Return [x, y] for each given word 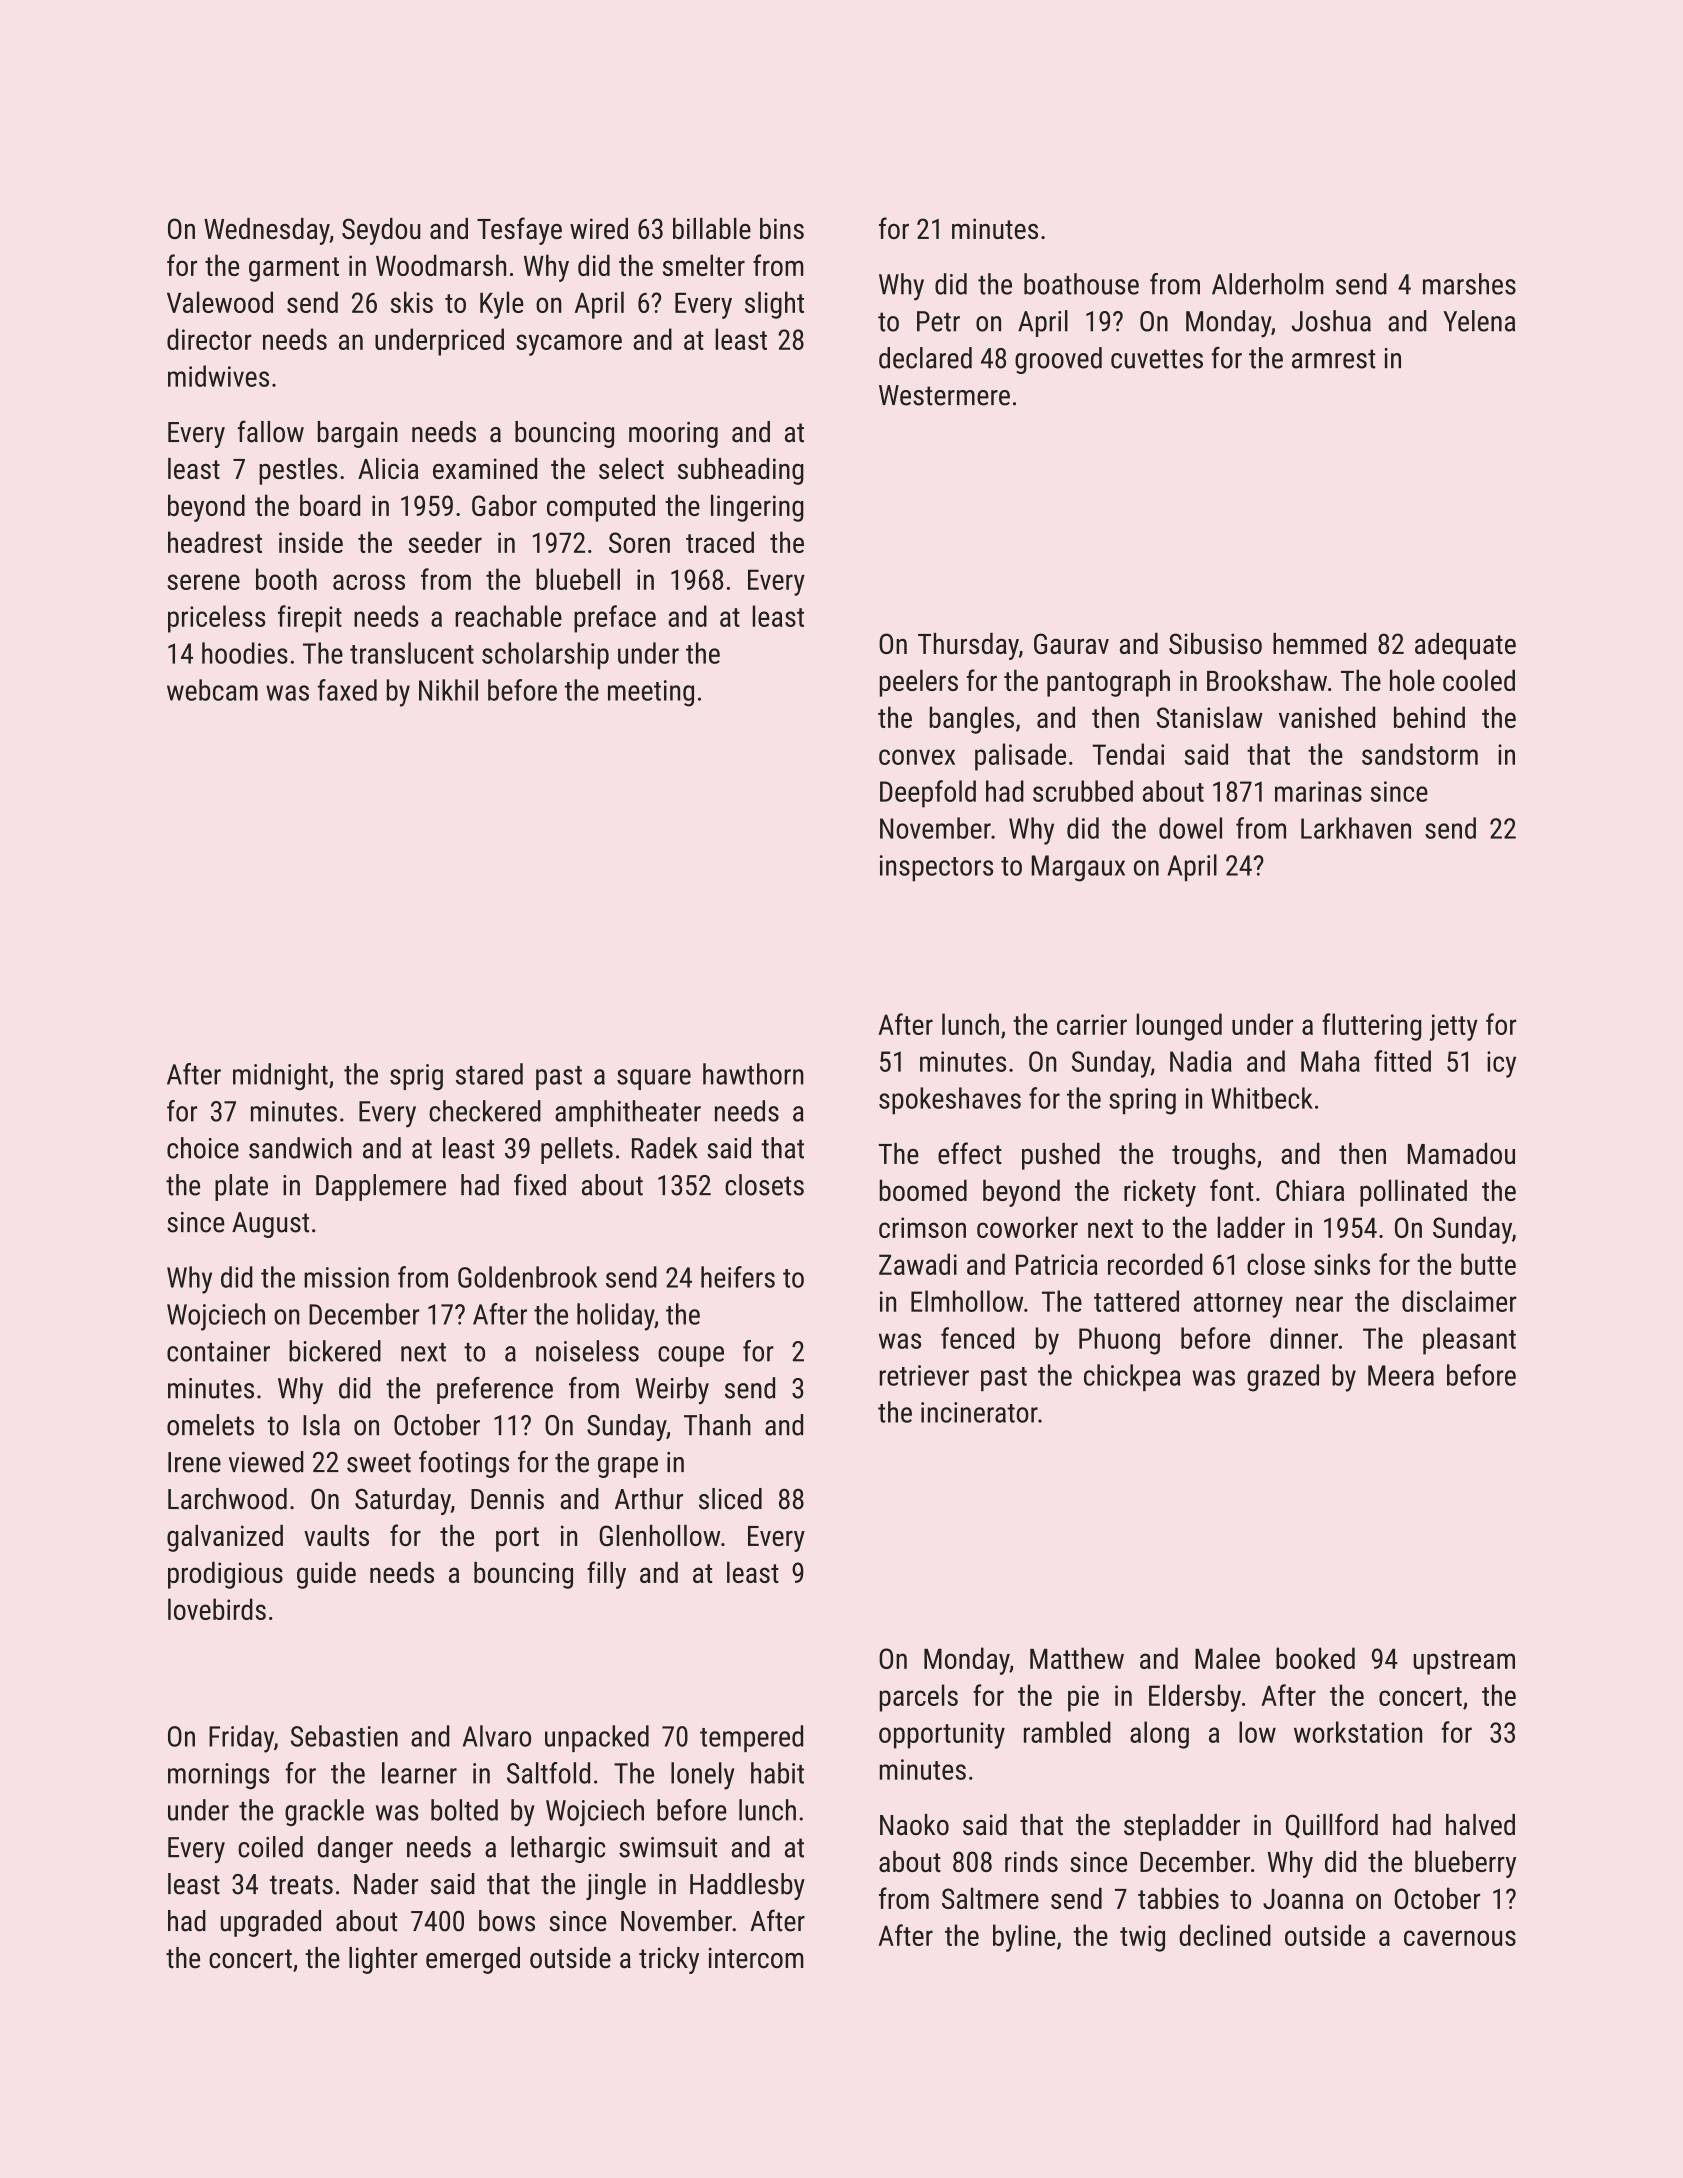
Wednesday [267, 231]
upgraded [271, 1923]
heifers [738, 1277]
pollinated [1413, 1193]
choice [203, 1148]
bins [782, 228]
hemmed [1319, 643]
